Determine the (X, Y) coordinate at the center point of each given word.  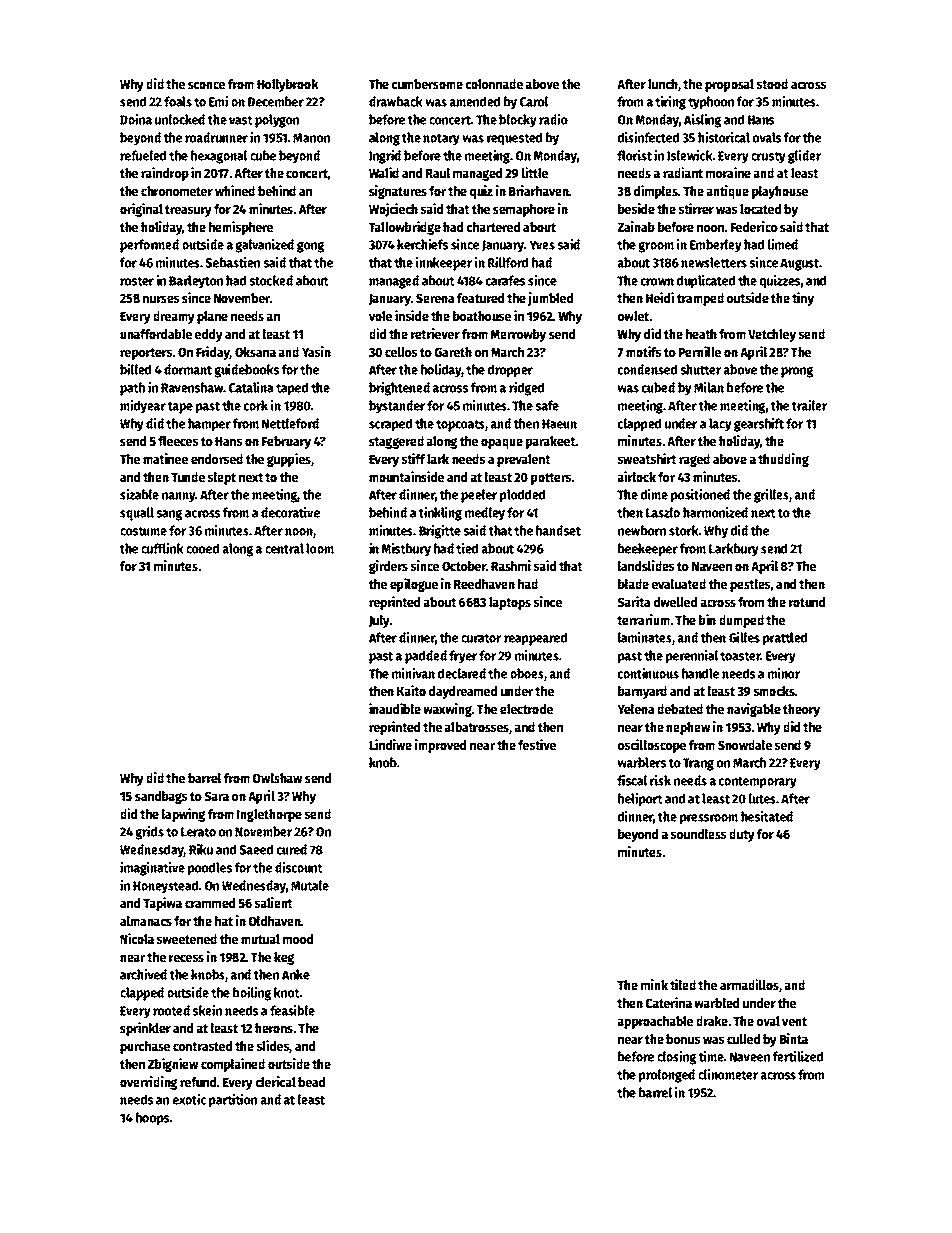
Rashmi (511, 565)
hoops (152, 1119)
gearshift (759, 424)
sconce (206, 85)
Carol (534, 101)
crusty (768, 158)
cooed (202, 548)
